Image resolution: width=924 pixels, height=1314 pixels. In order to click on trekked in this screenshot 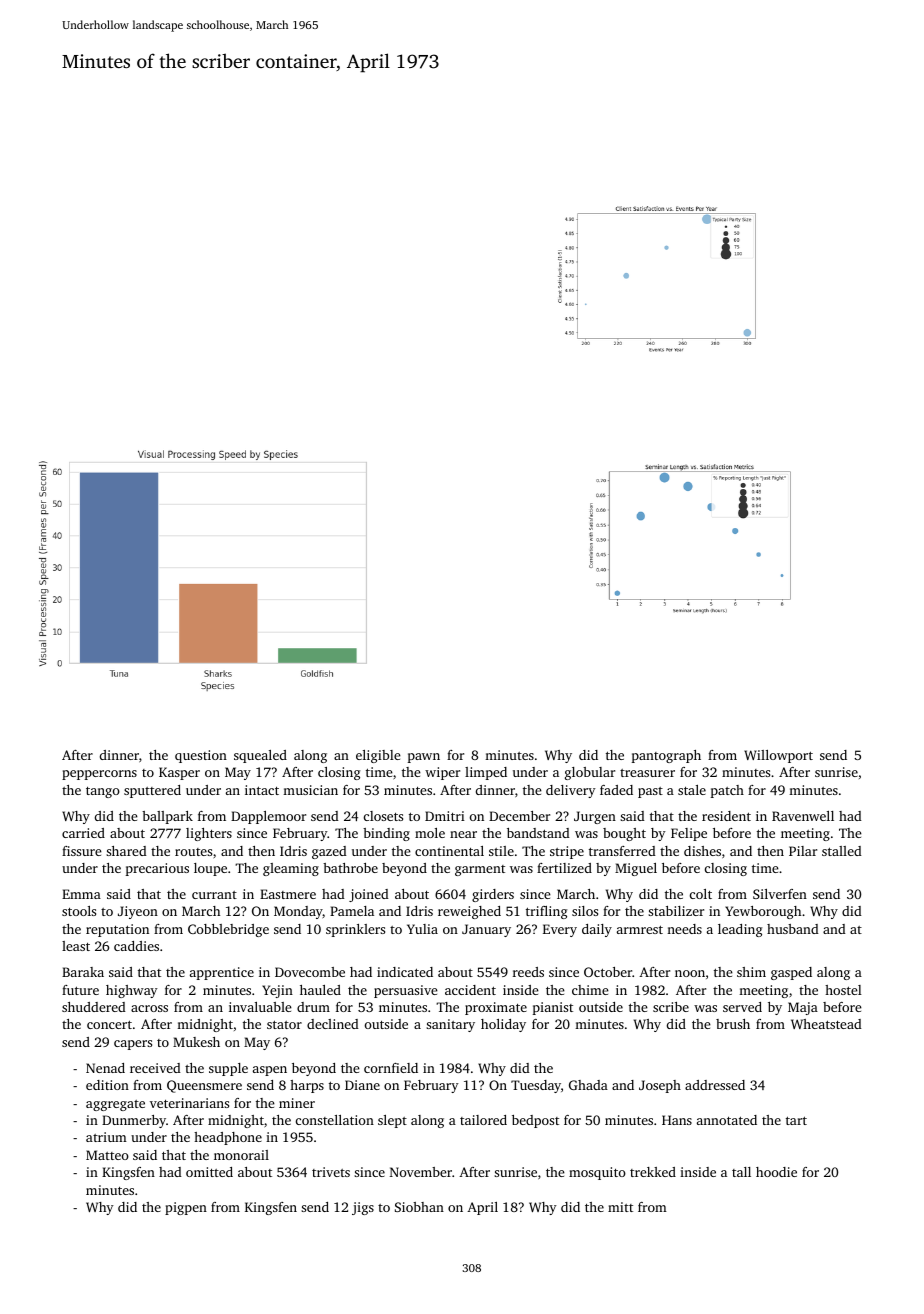, I will do `click(653, 1172)`.
